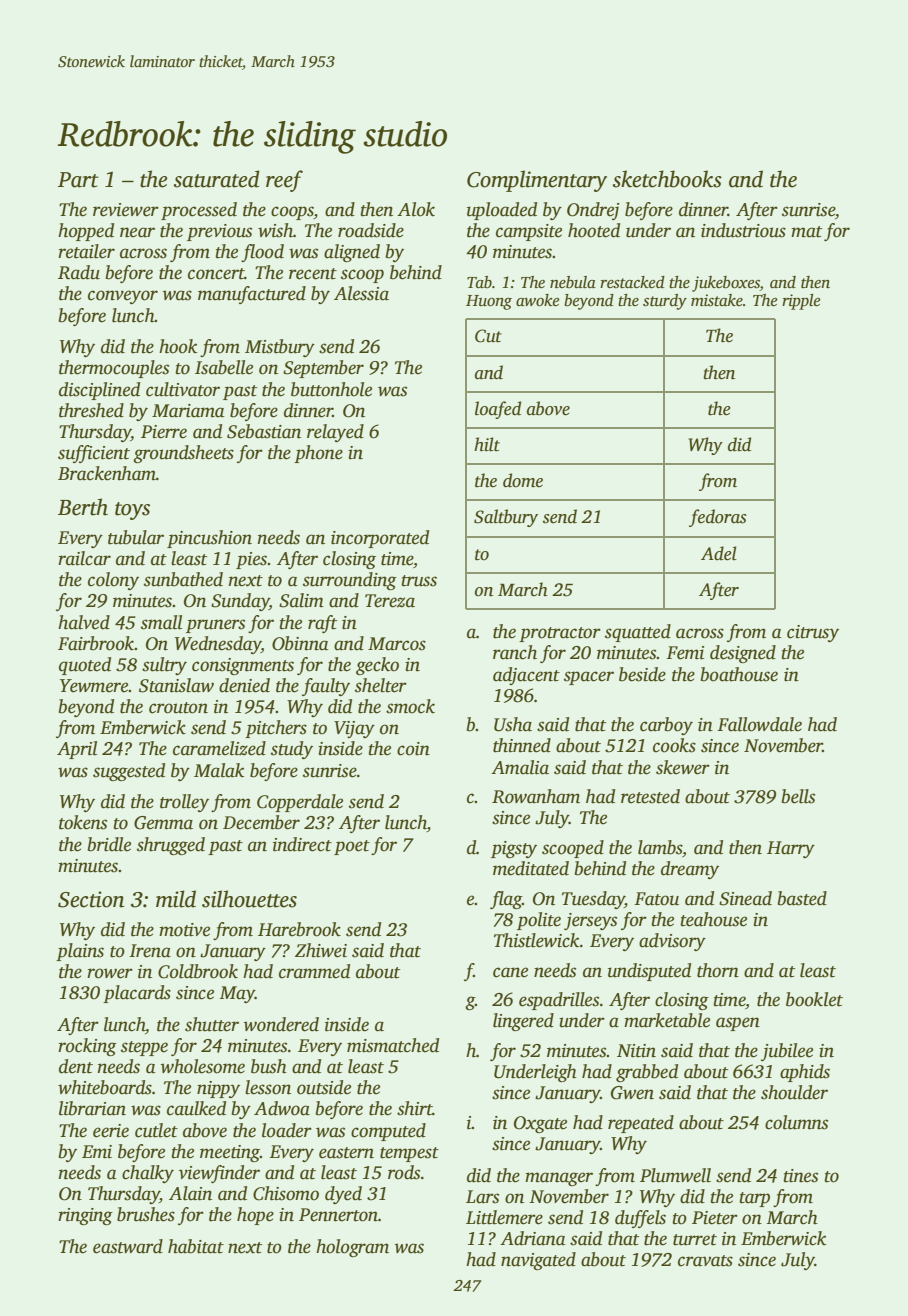  Describe the element at coordinates (718, 518) in the screenshot. I see `fedoras` at that location.
